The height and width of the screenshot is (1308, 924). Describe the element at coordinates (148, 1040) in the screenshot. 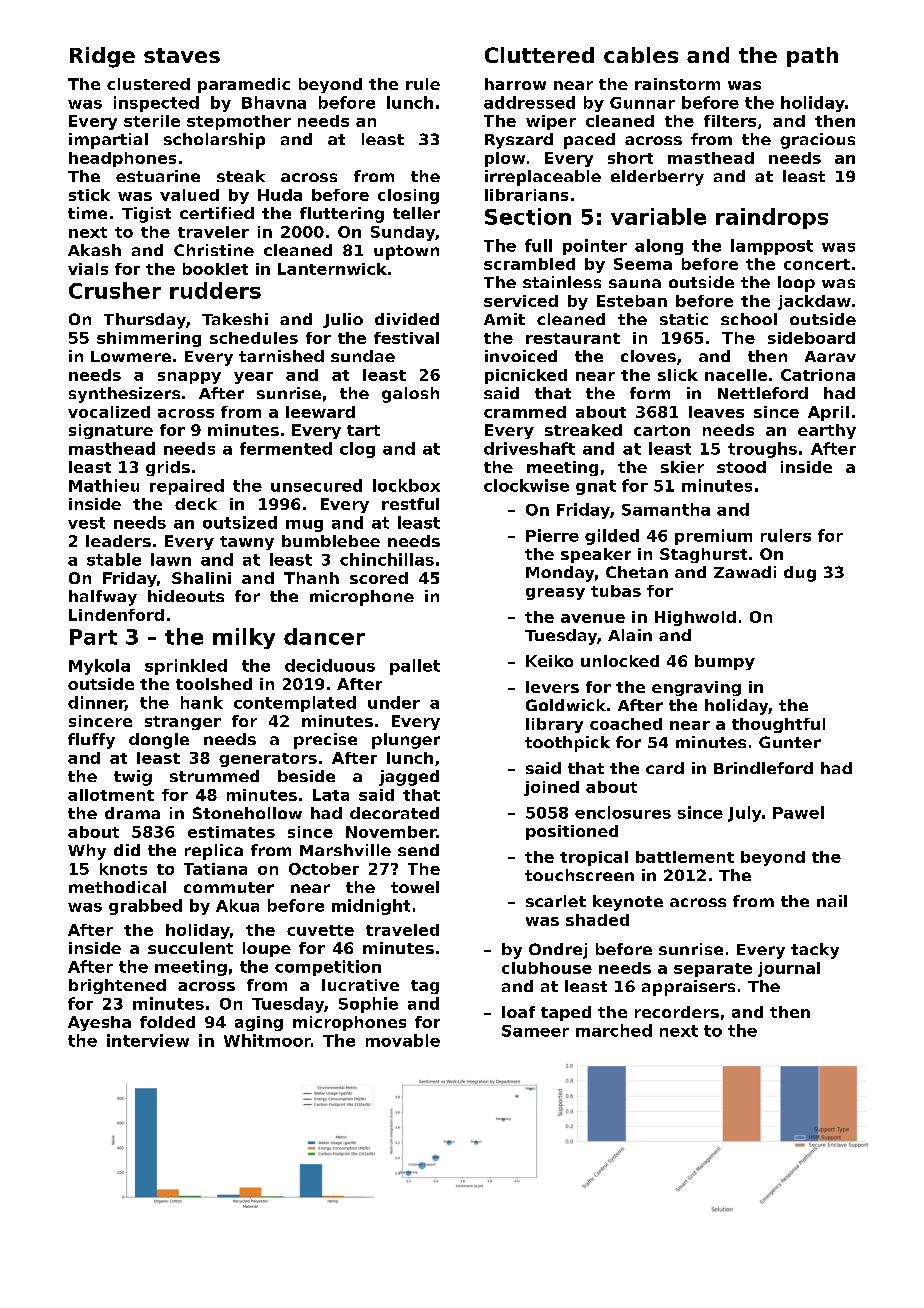

I see `interview` at that location.
